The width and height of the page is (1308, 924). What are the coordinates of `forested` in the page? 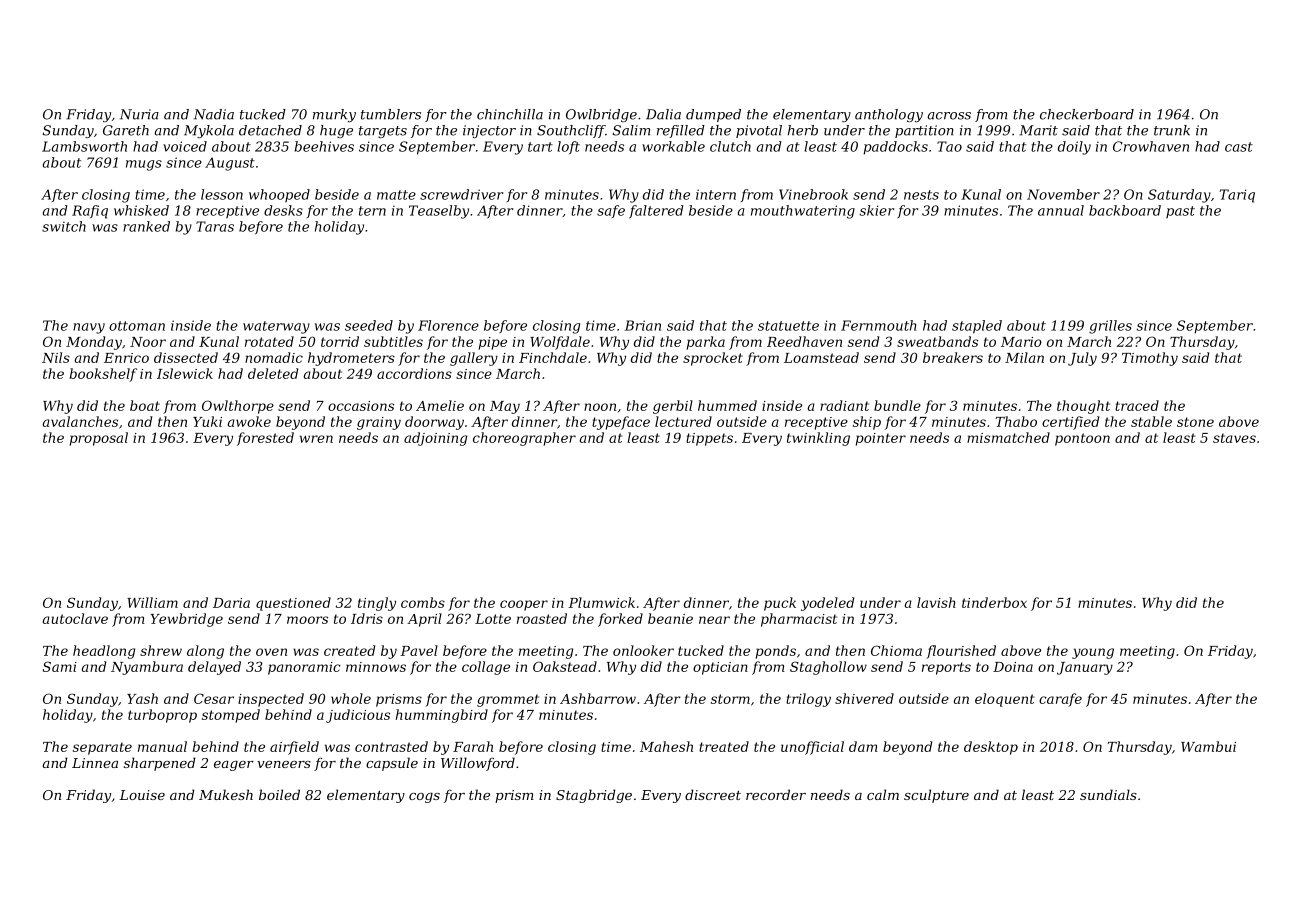 It's located at (265, 439).
